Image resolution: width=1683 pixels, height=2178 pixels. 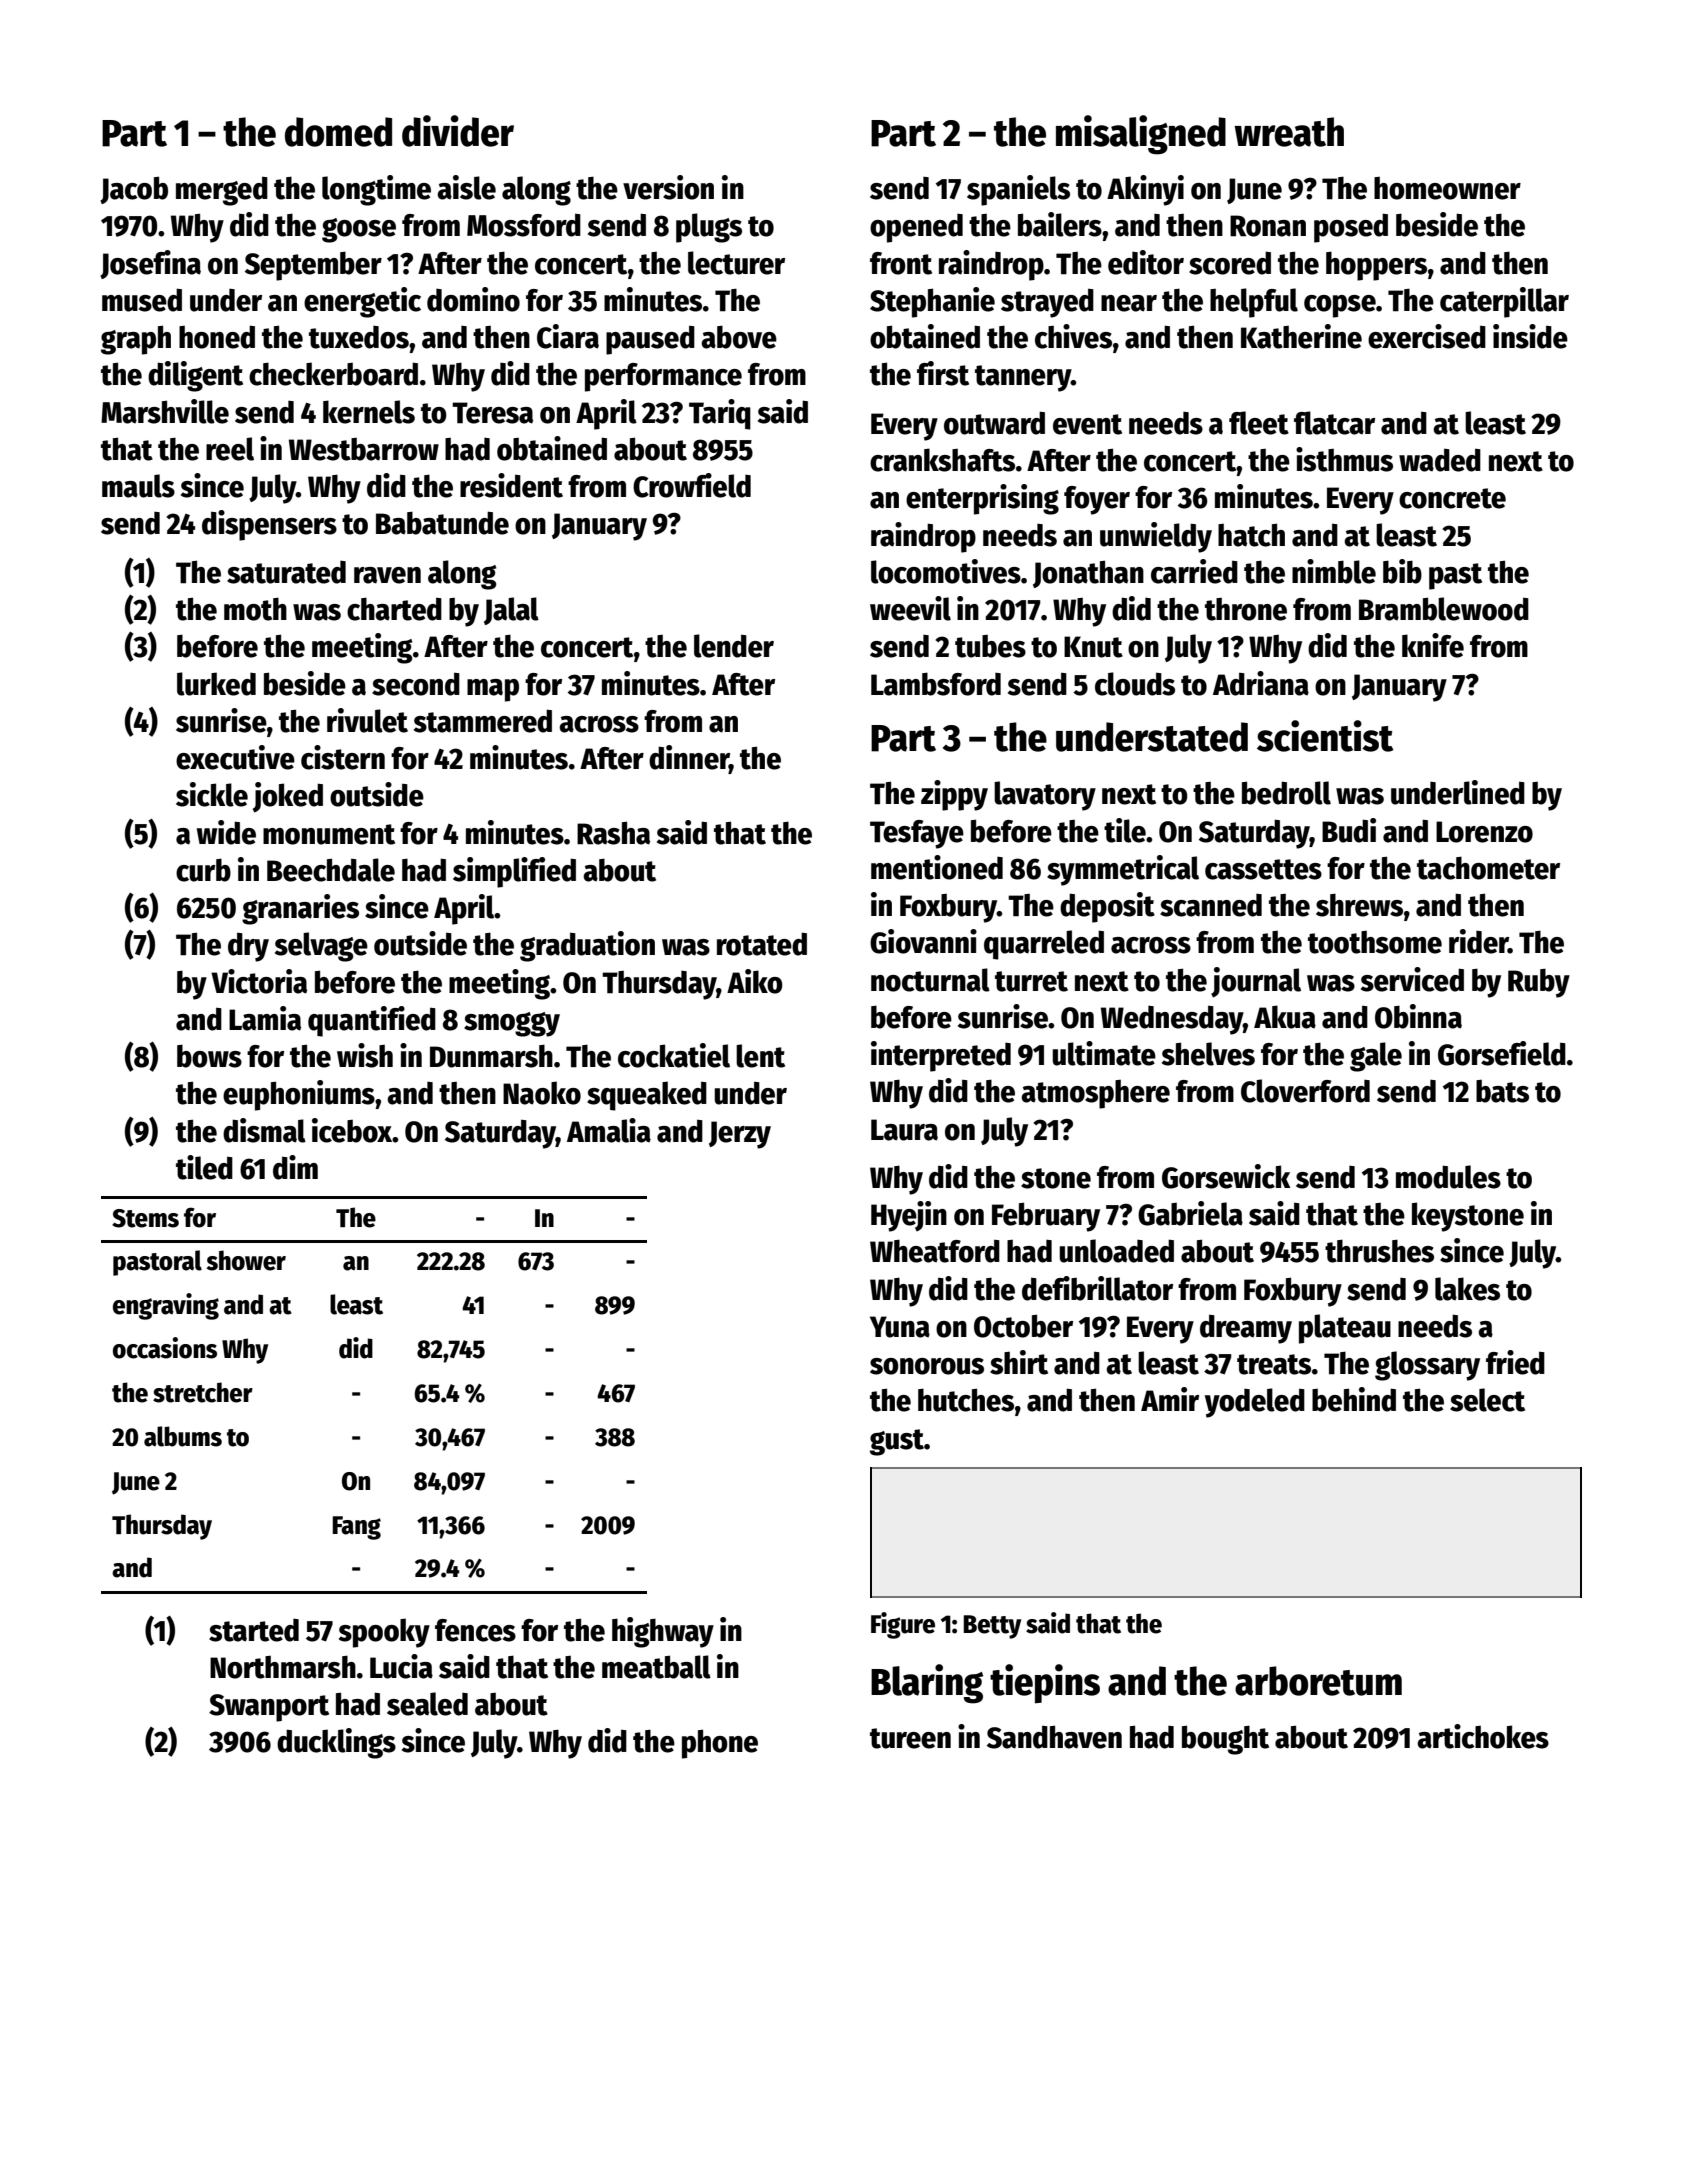 What do you see at coordinates (927, 1366) in the screenshot?
I see `sonorous` at bounding box center [927, 1366].
